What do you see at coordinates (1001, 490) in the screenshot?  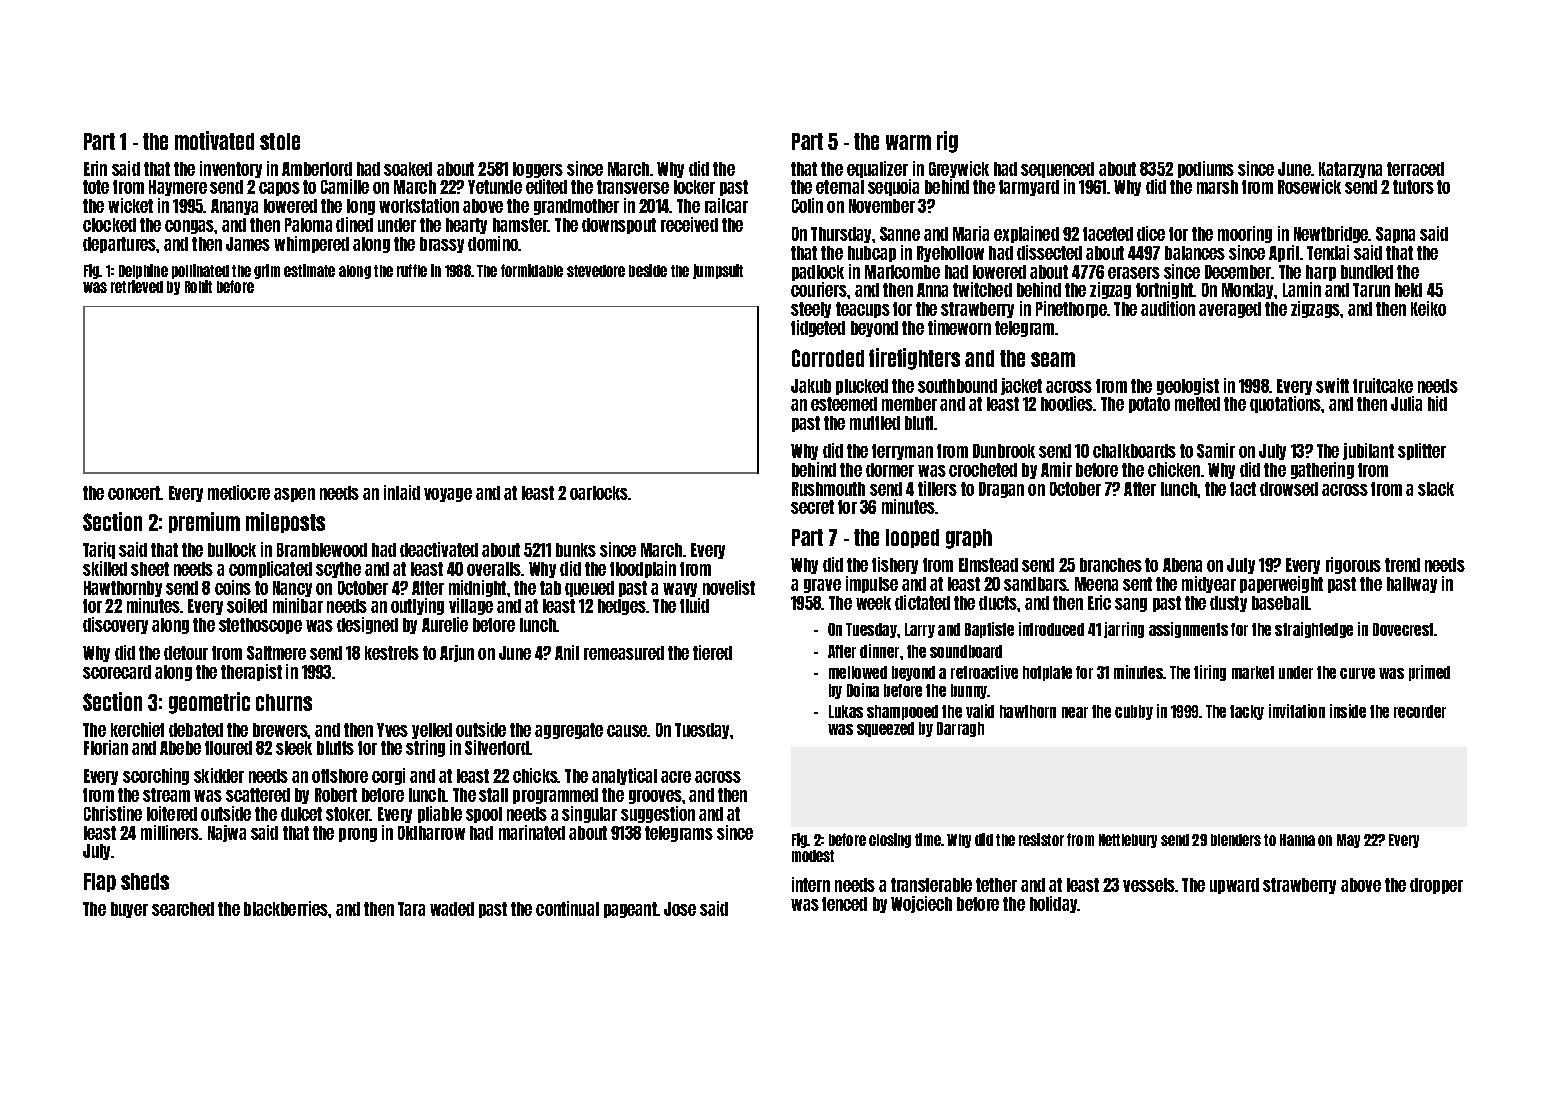 I see `Dragan` at bounding box center [1001, 490].
